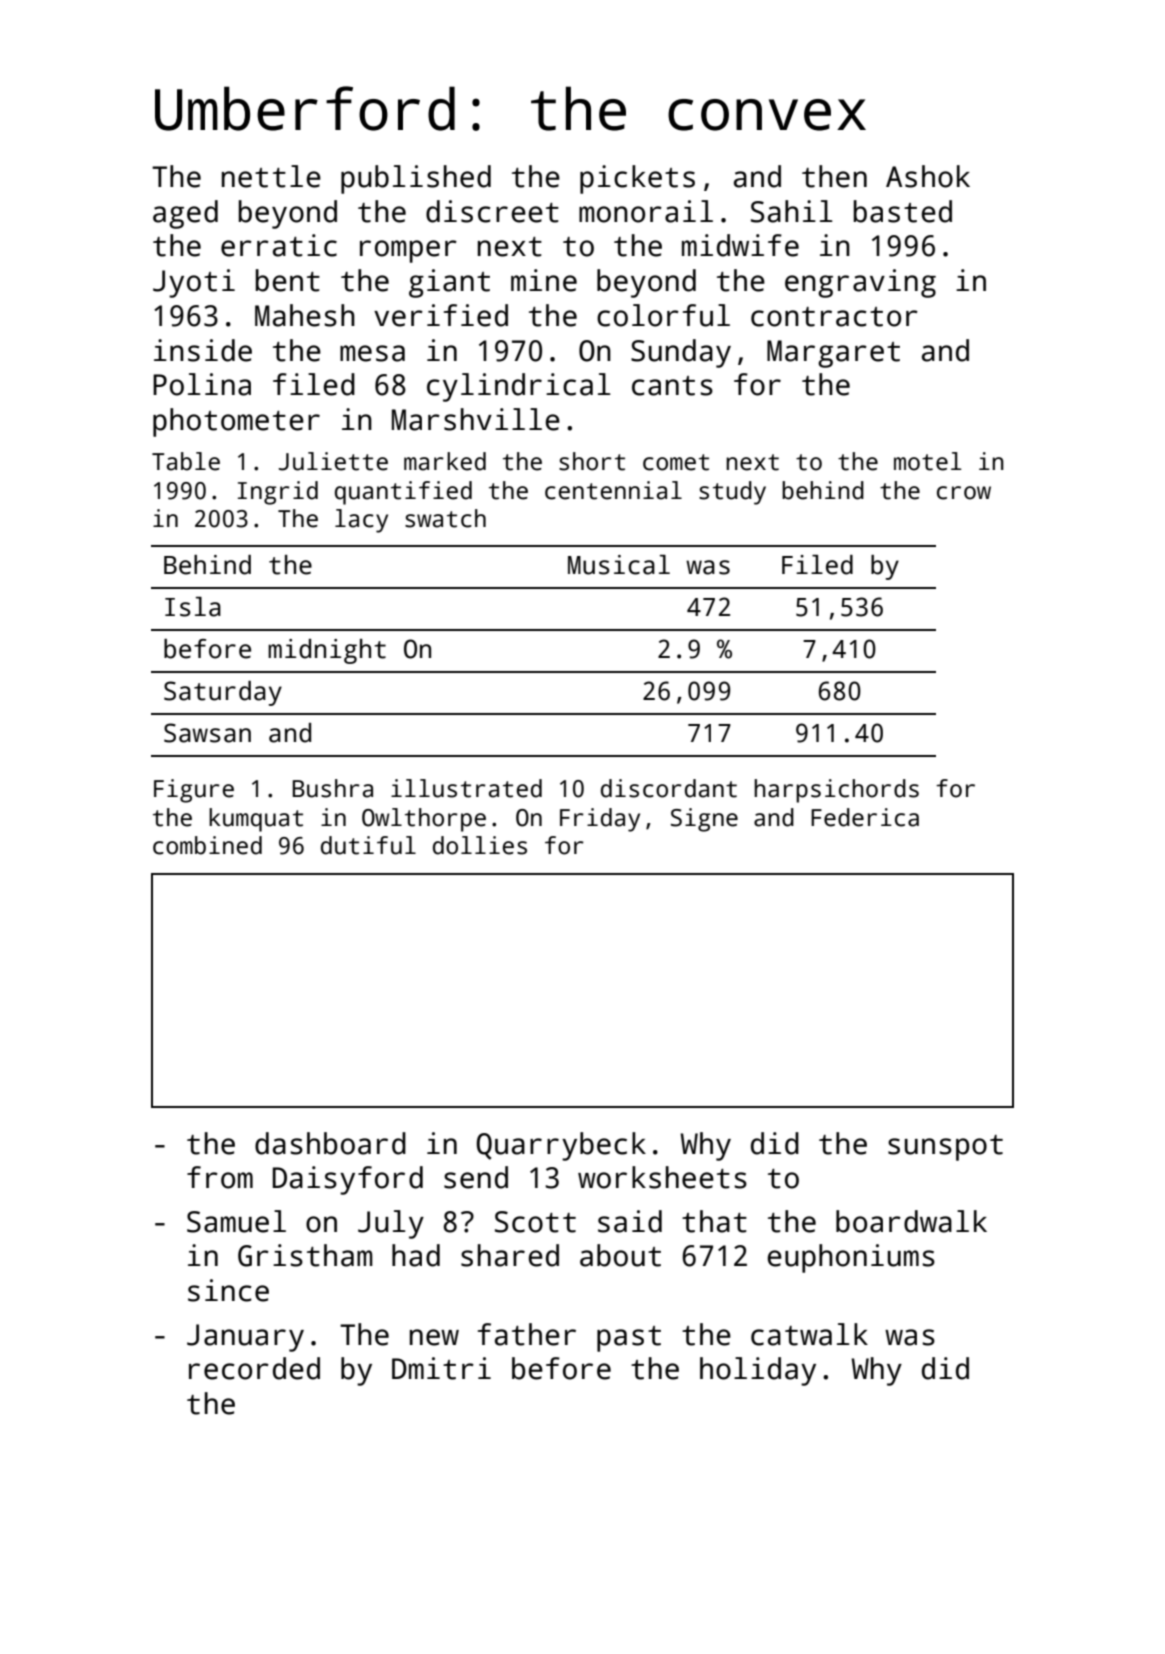 This page has width=1165, height=1654. I want to click on sunspot, so click(945, 1148).
